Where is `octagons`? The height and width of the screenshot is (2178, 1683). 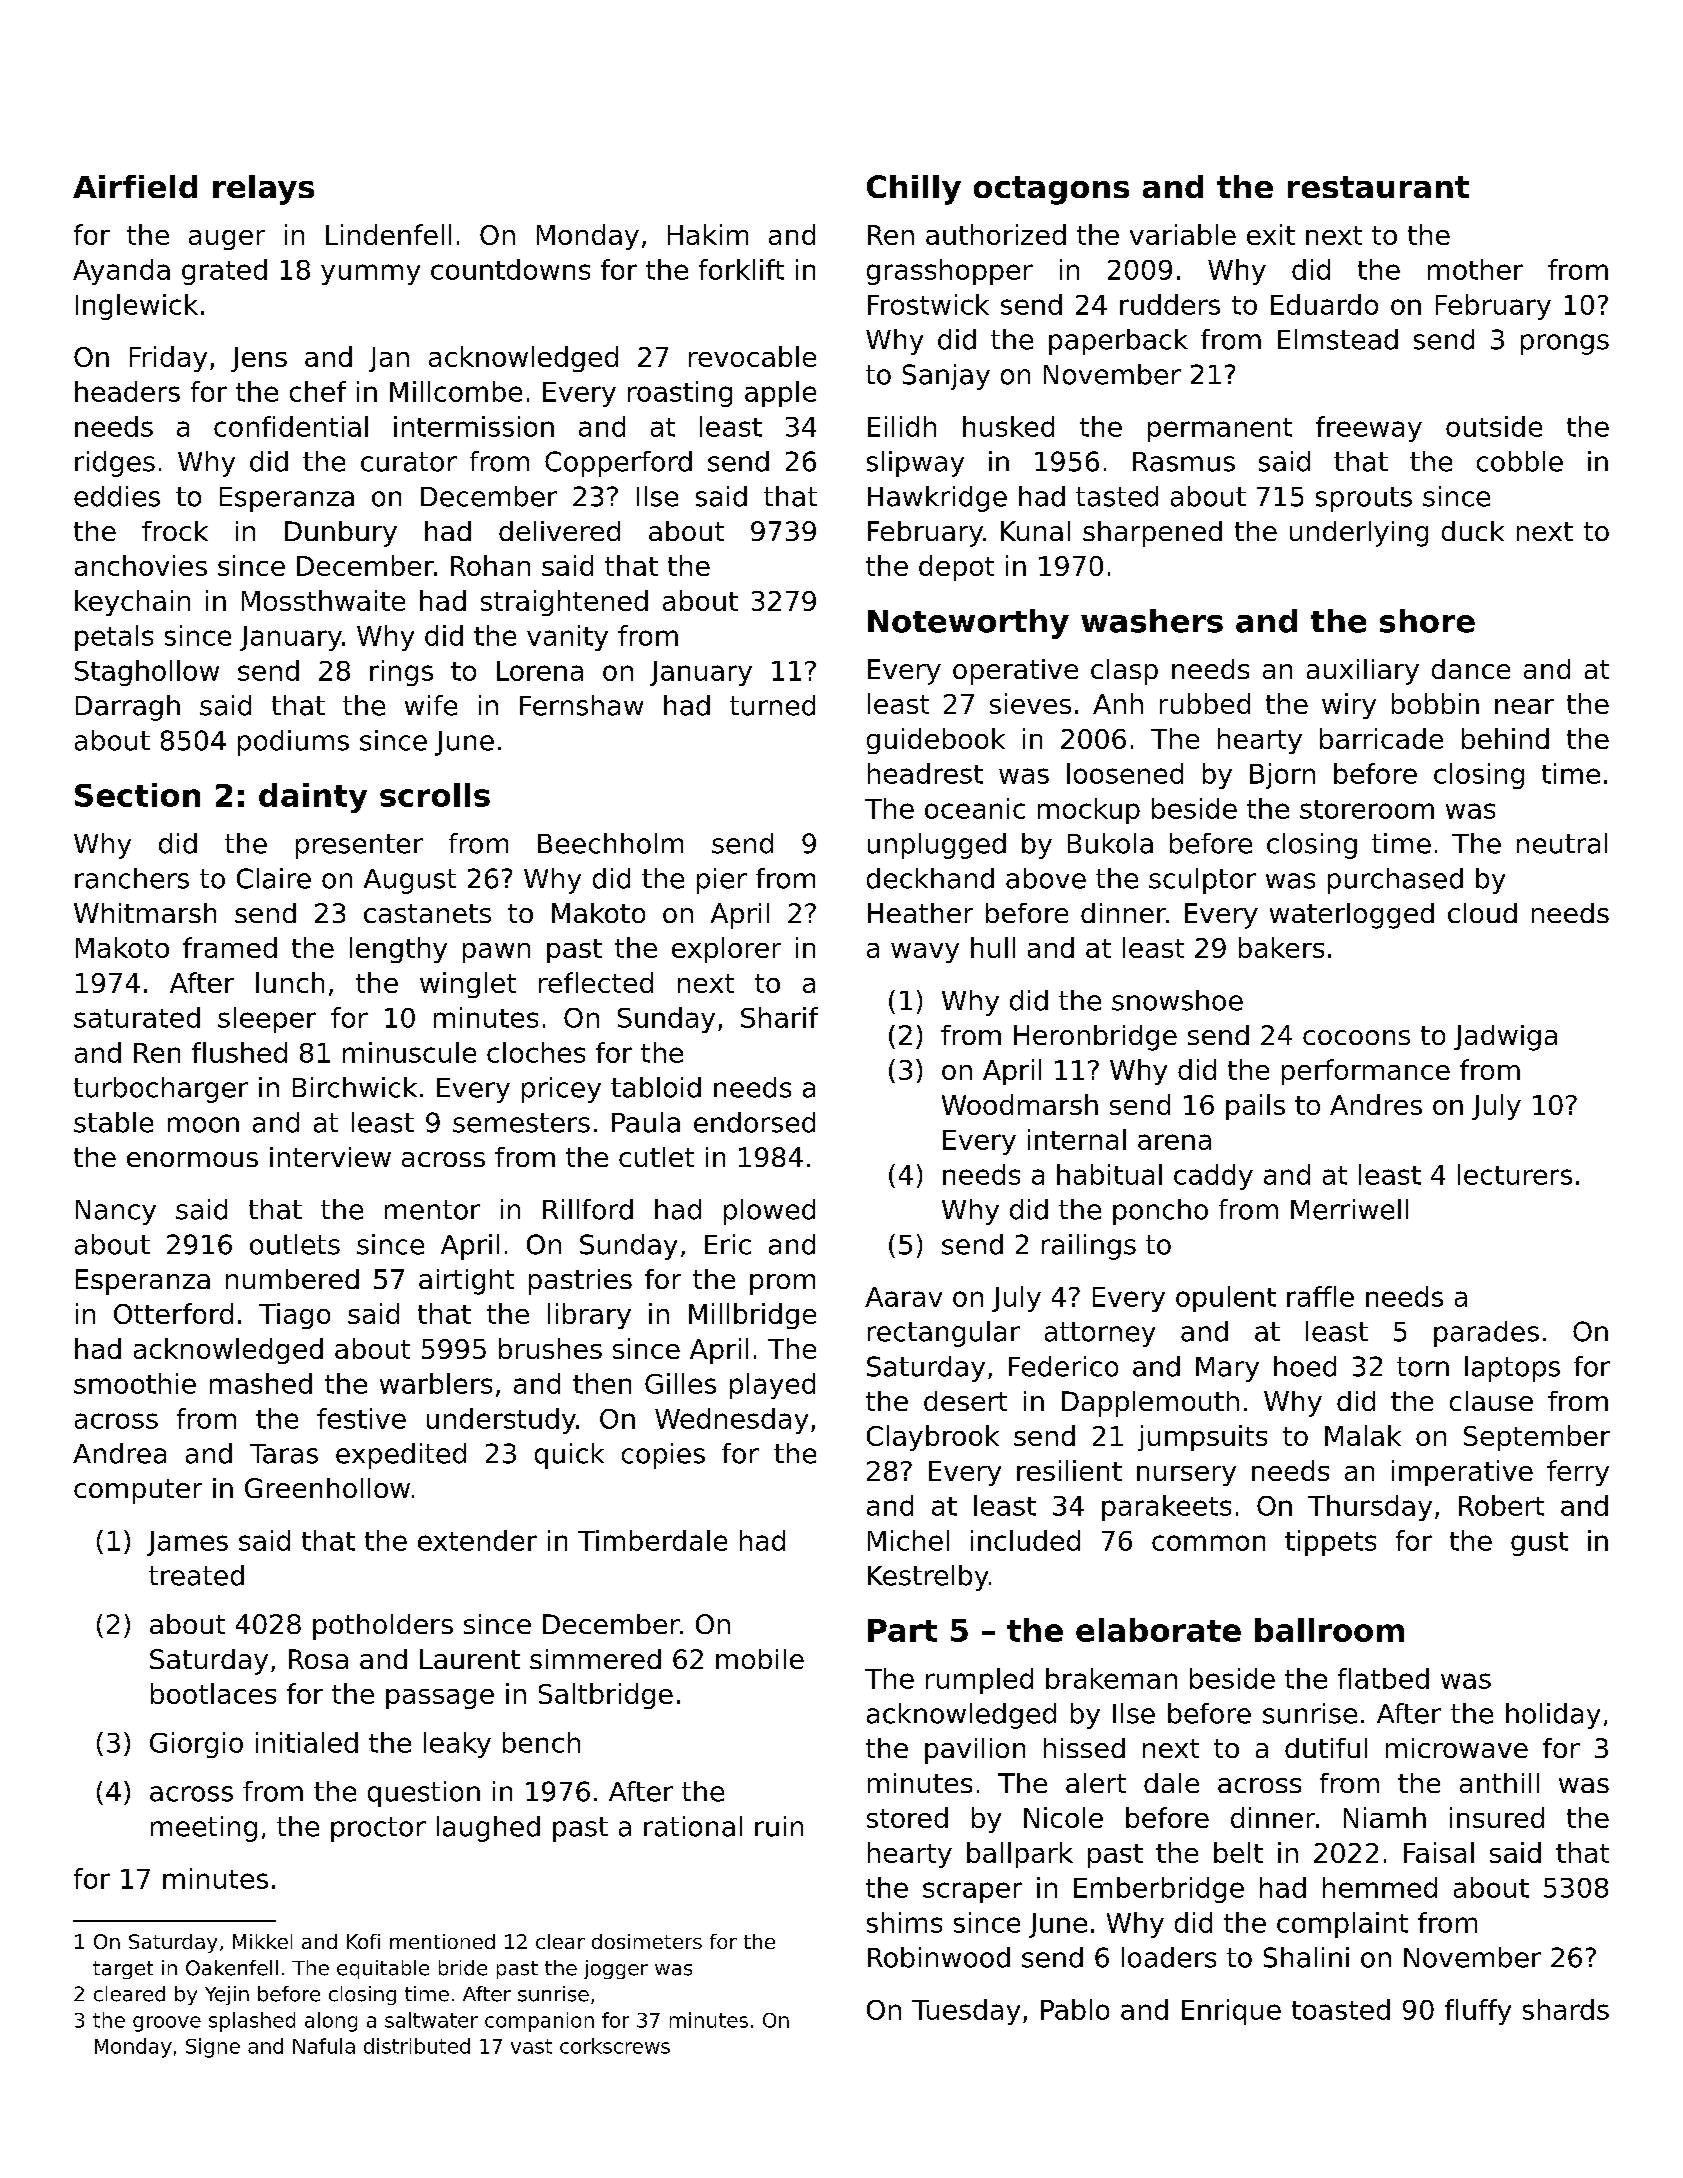
octagons is located at coordinates (1051, 190).
